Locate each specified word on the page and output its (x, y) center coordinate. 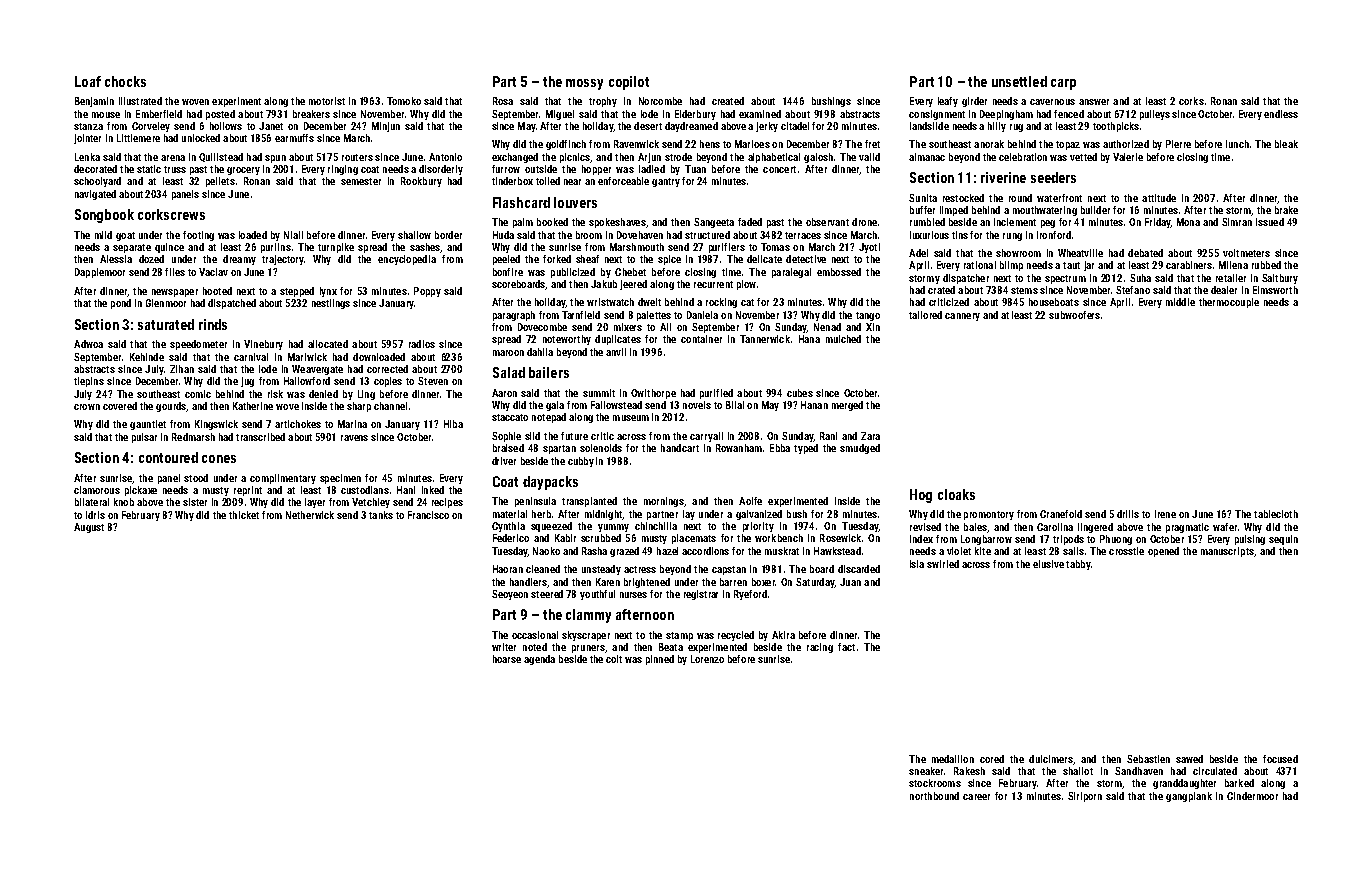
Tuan (695, 169)
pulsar (144, 438)
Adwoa (88, 344)
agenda (539, 660)
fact (846, 647)
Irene (1165, 514)
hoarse (507, 659)
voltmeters (1246, 253)
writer (504, 647)
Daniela (702, 315)
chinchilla (656, 526)
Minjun (386, 127)
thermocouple (1229, 303)
